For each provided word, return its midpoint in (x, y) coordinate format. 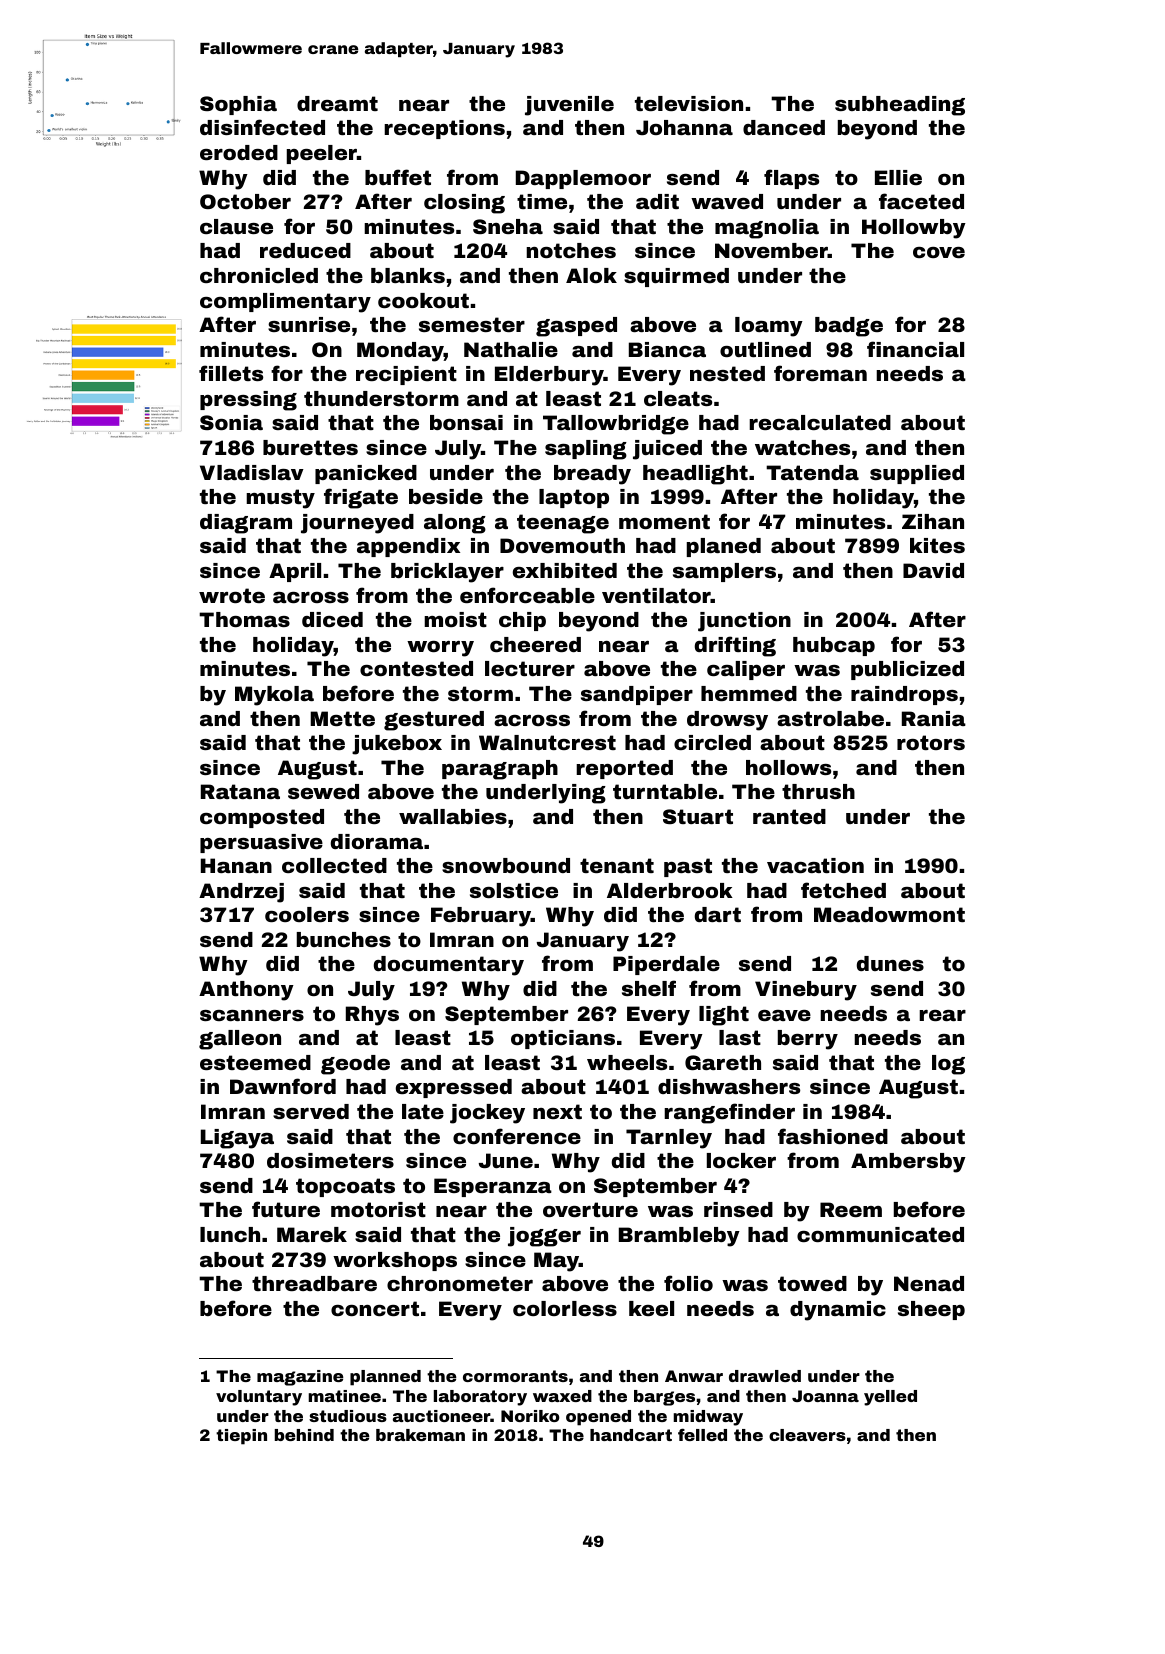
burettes (310, 447)
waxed (562, 1396)
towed (812, 1283)
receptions (444, 129)
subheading (900, 106)
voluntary (259, 1398)
